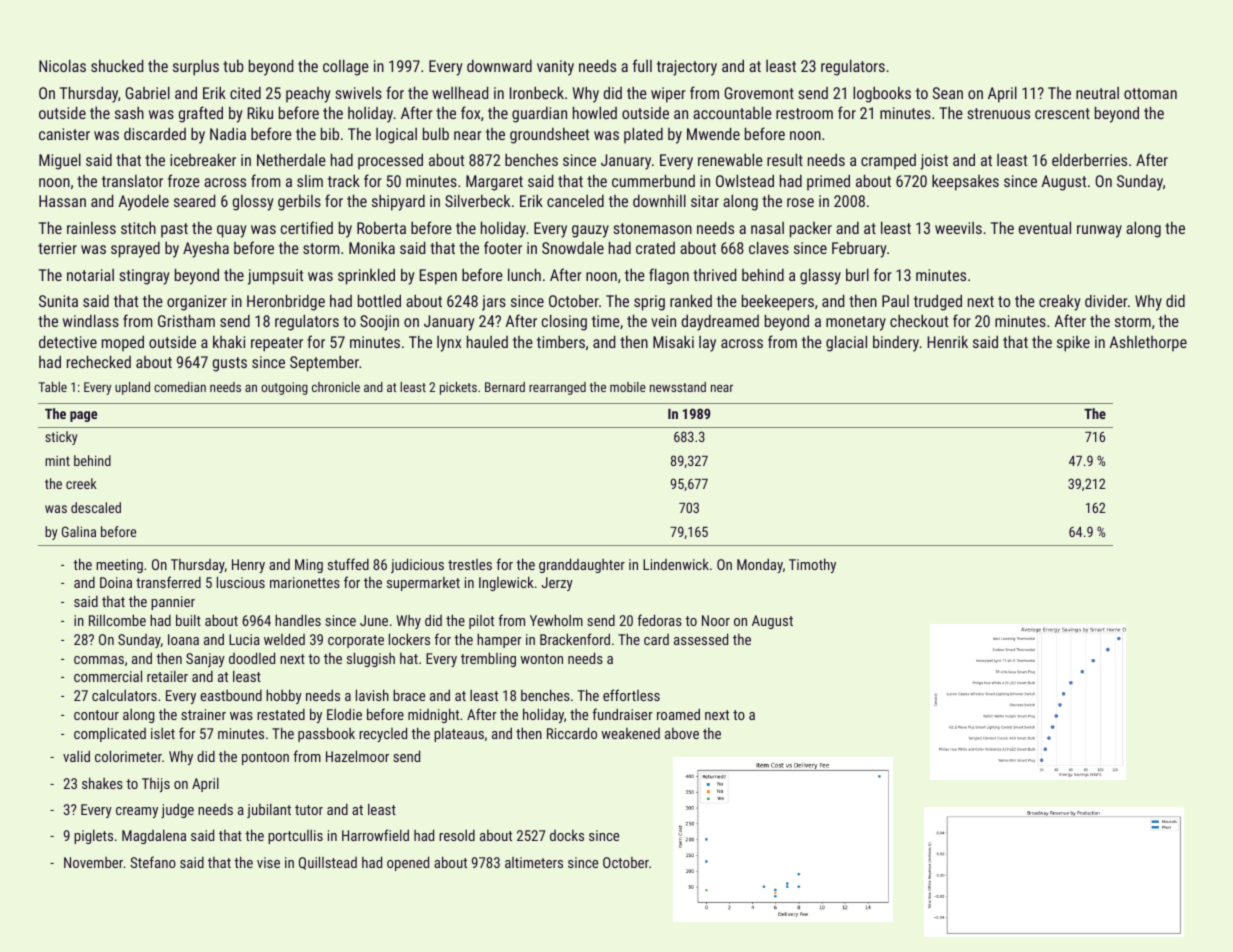  I want to click on page, so click(83, 416).
